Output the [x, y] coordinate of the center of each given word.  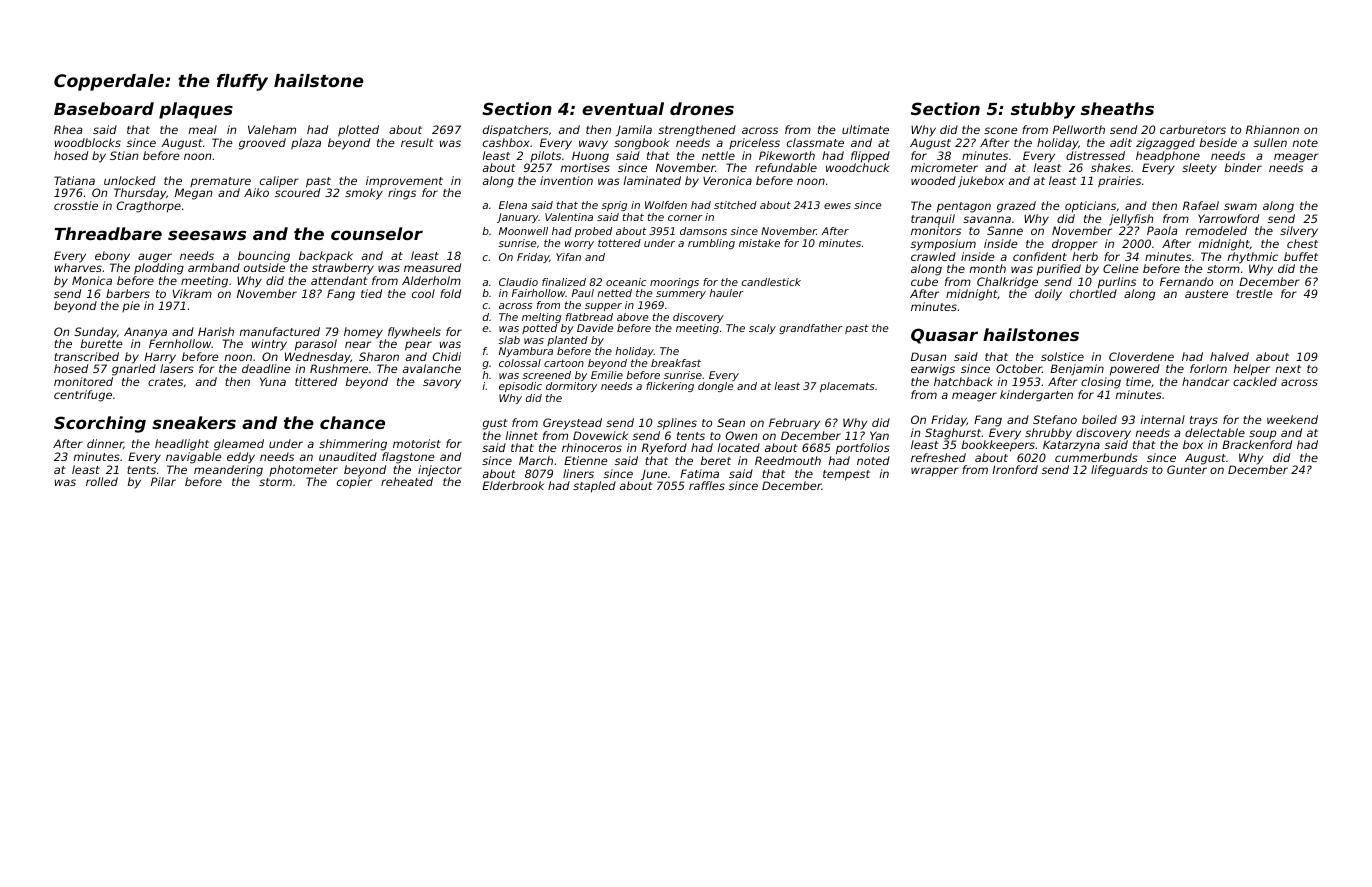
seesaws [207, 235]
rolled [102, 481]
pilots [545, 156]
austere [1206, 294]
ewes [837, 206]
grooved [262, 144]
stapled [594, 487]
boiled [1099, 419]
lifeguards [1119, 471]
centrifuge [83, 396]
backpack [326, 257]
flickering [670, 387]
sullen [1270, 142]
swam [1240, 206]
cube [924, 281]
